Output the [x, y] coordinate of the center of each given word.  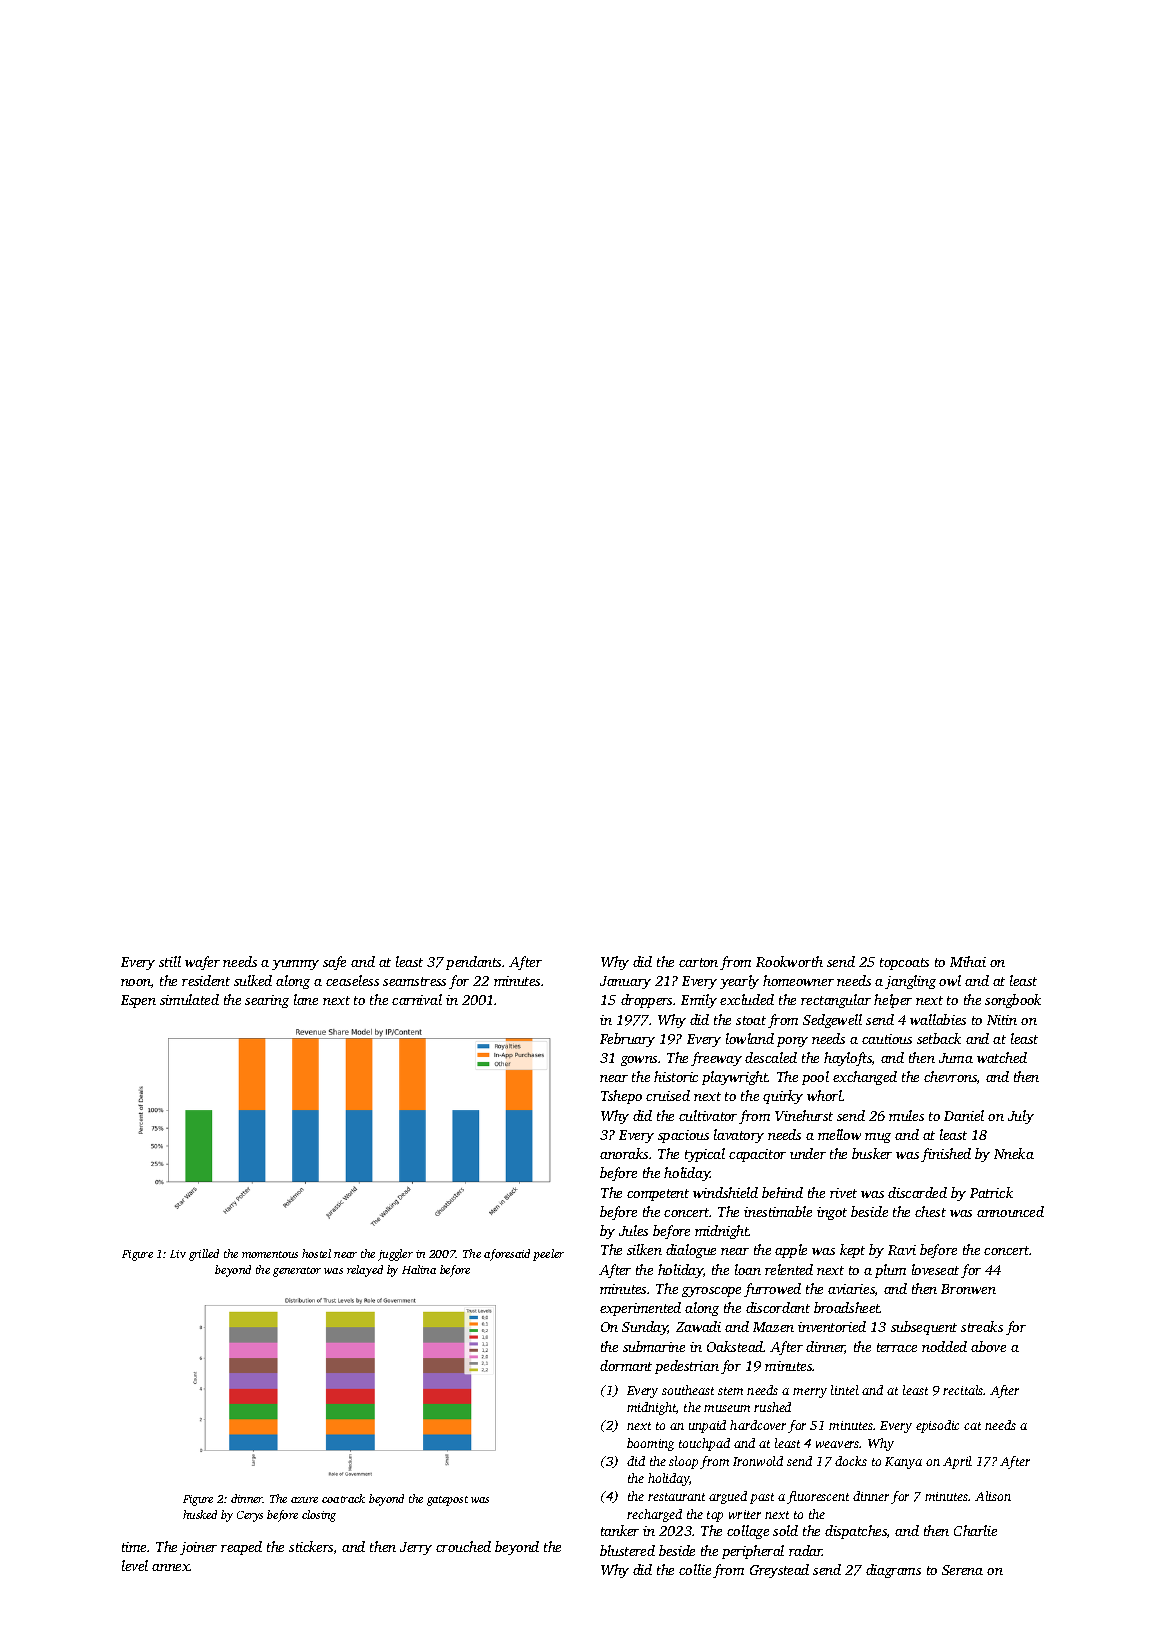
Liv [178, 1254]
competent [658, 1195]
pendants [473, 963]
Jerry [416, 1548]
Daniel [964, 1115]
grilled [204, 1255]
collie [695, 1569]
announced [1010, 1211]
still [170, 961]
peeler [548, 1255]
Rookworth [789, 961]
